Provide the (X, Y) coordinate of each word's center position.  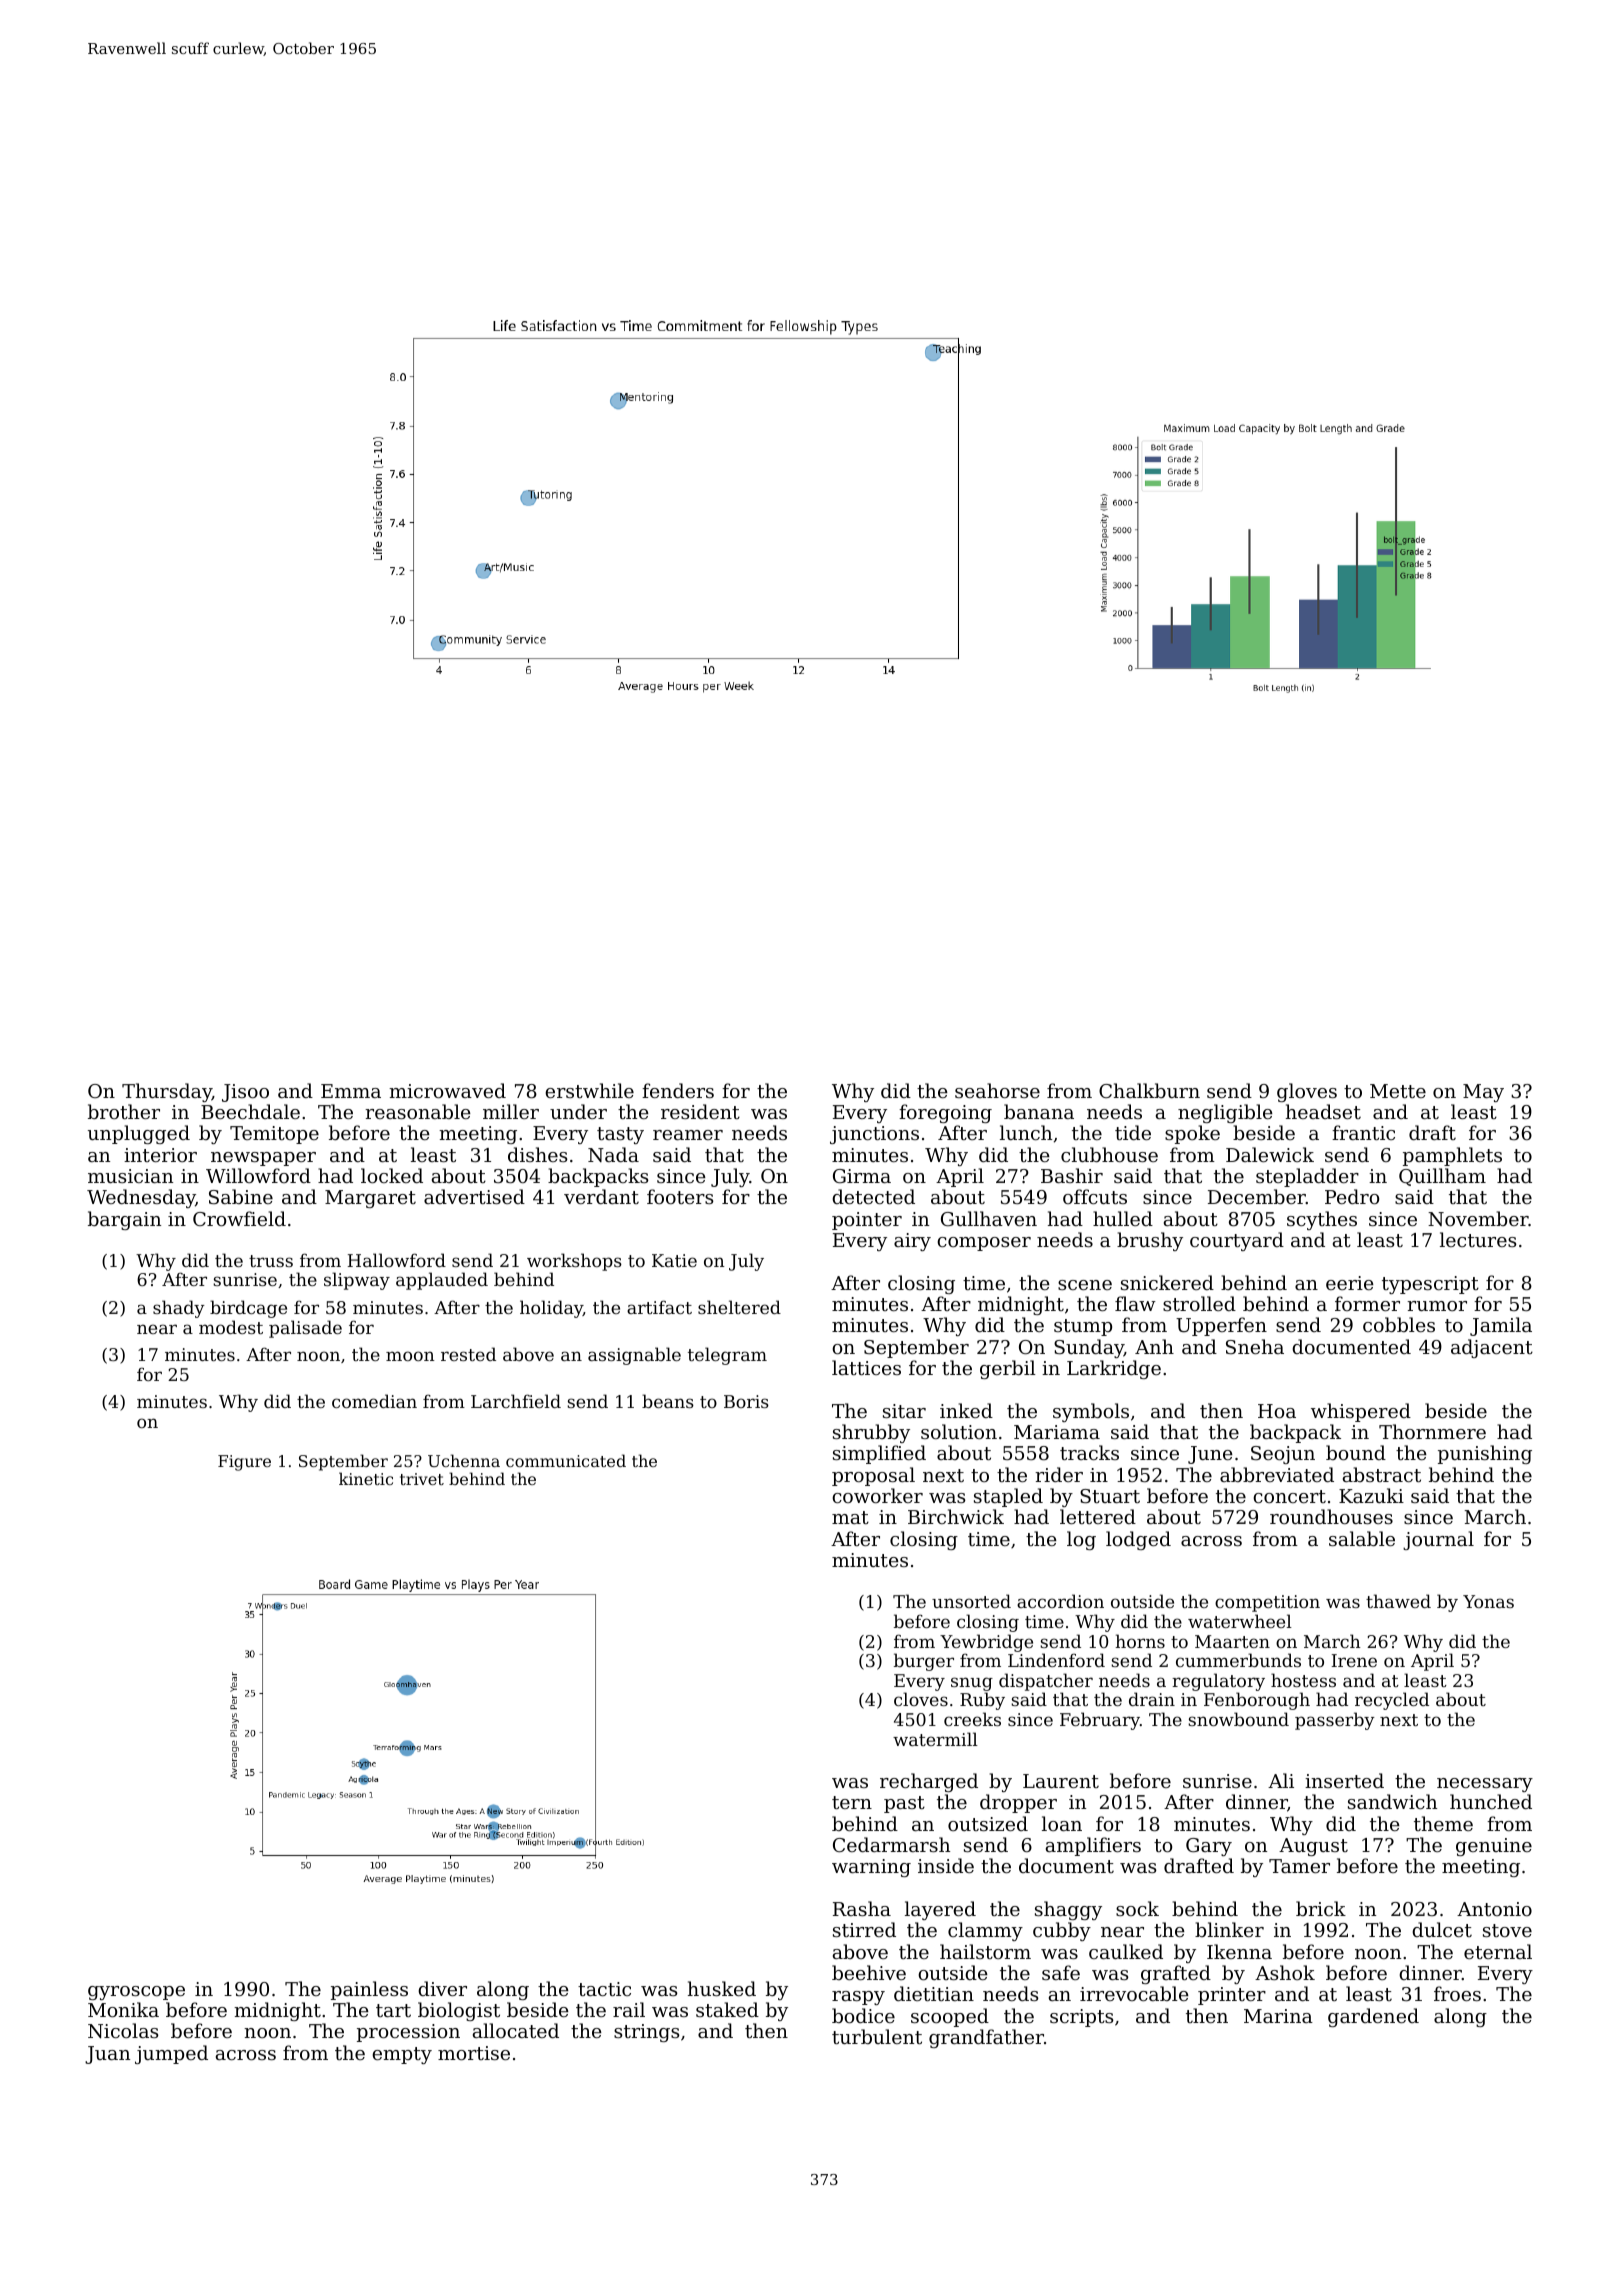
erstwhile (589, 1090)
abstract (1382, 1474)
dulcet (1442, 1929)
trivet (422, 1479)
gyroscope (136, 1993)
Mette (1398, 1091)
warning (871, 1868)
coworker (877, 1495)
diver (442, 1988)
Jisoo (245, 1093)
